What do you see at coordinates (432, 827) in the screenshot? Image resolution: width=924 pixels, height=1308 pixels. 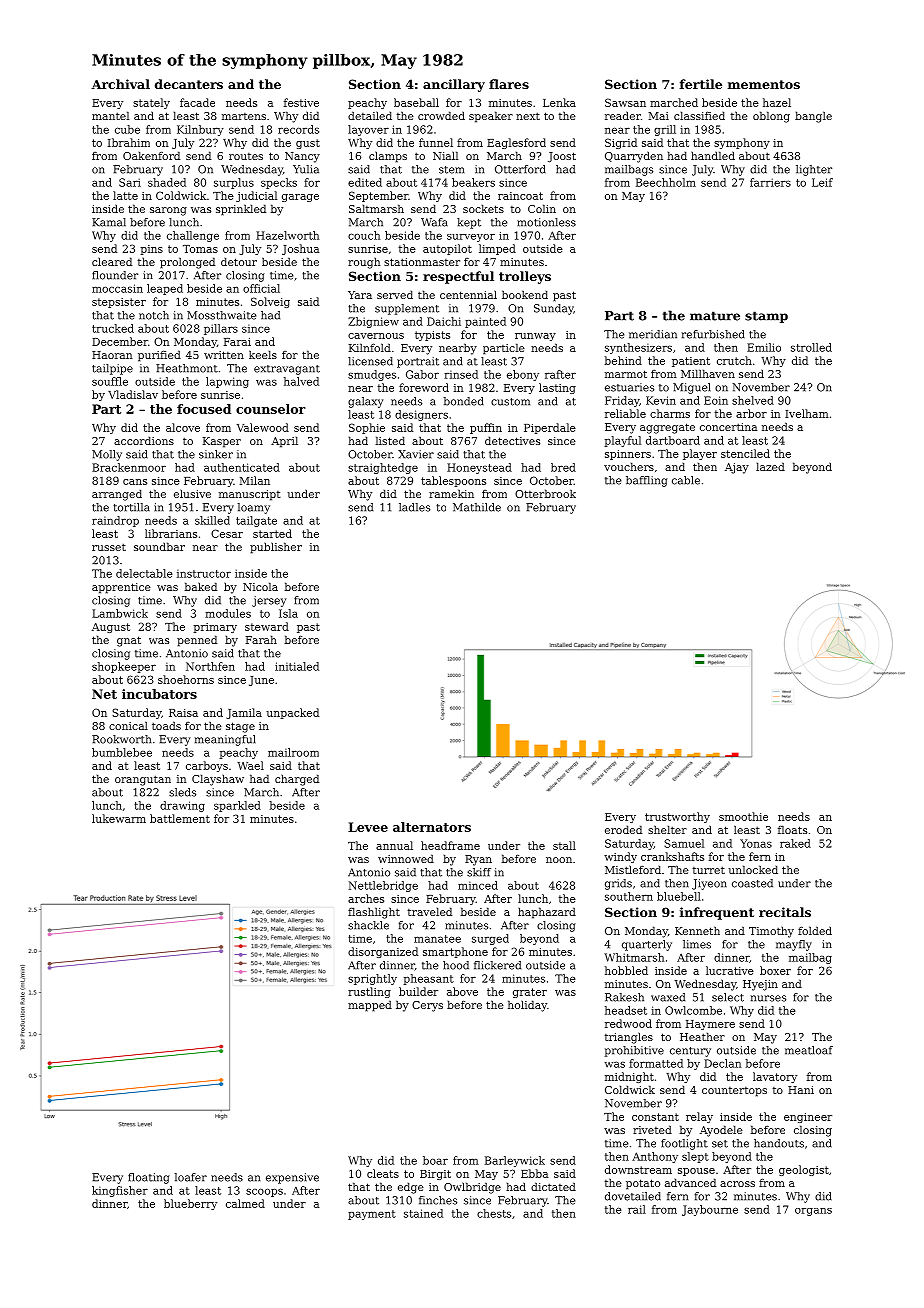 I see `alternators` at bounding box center [432, 827].
